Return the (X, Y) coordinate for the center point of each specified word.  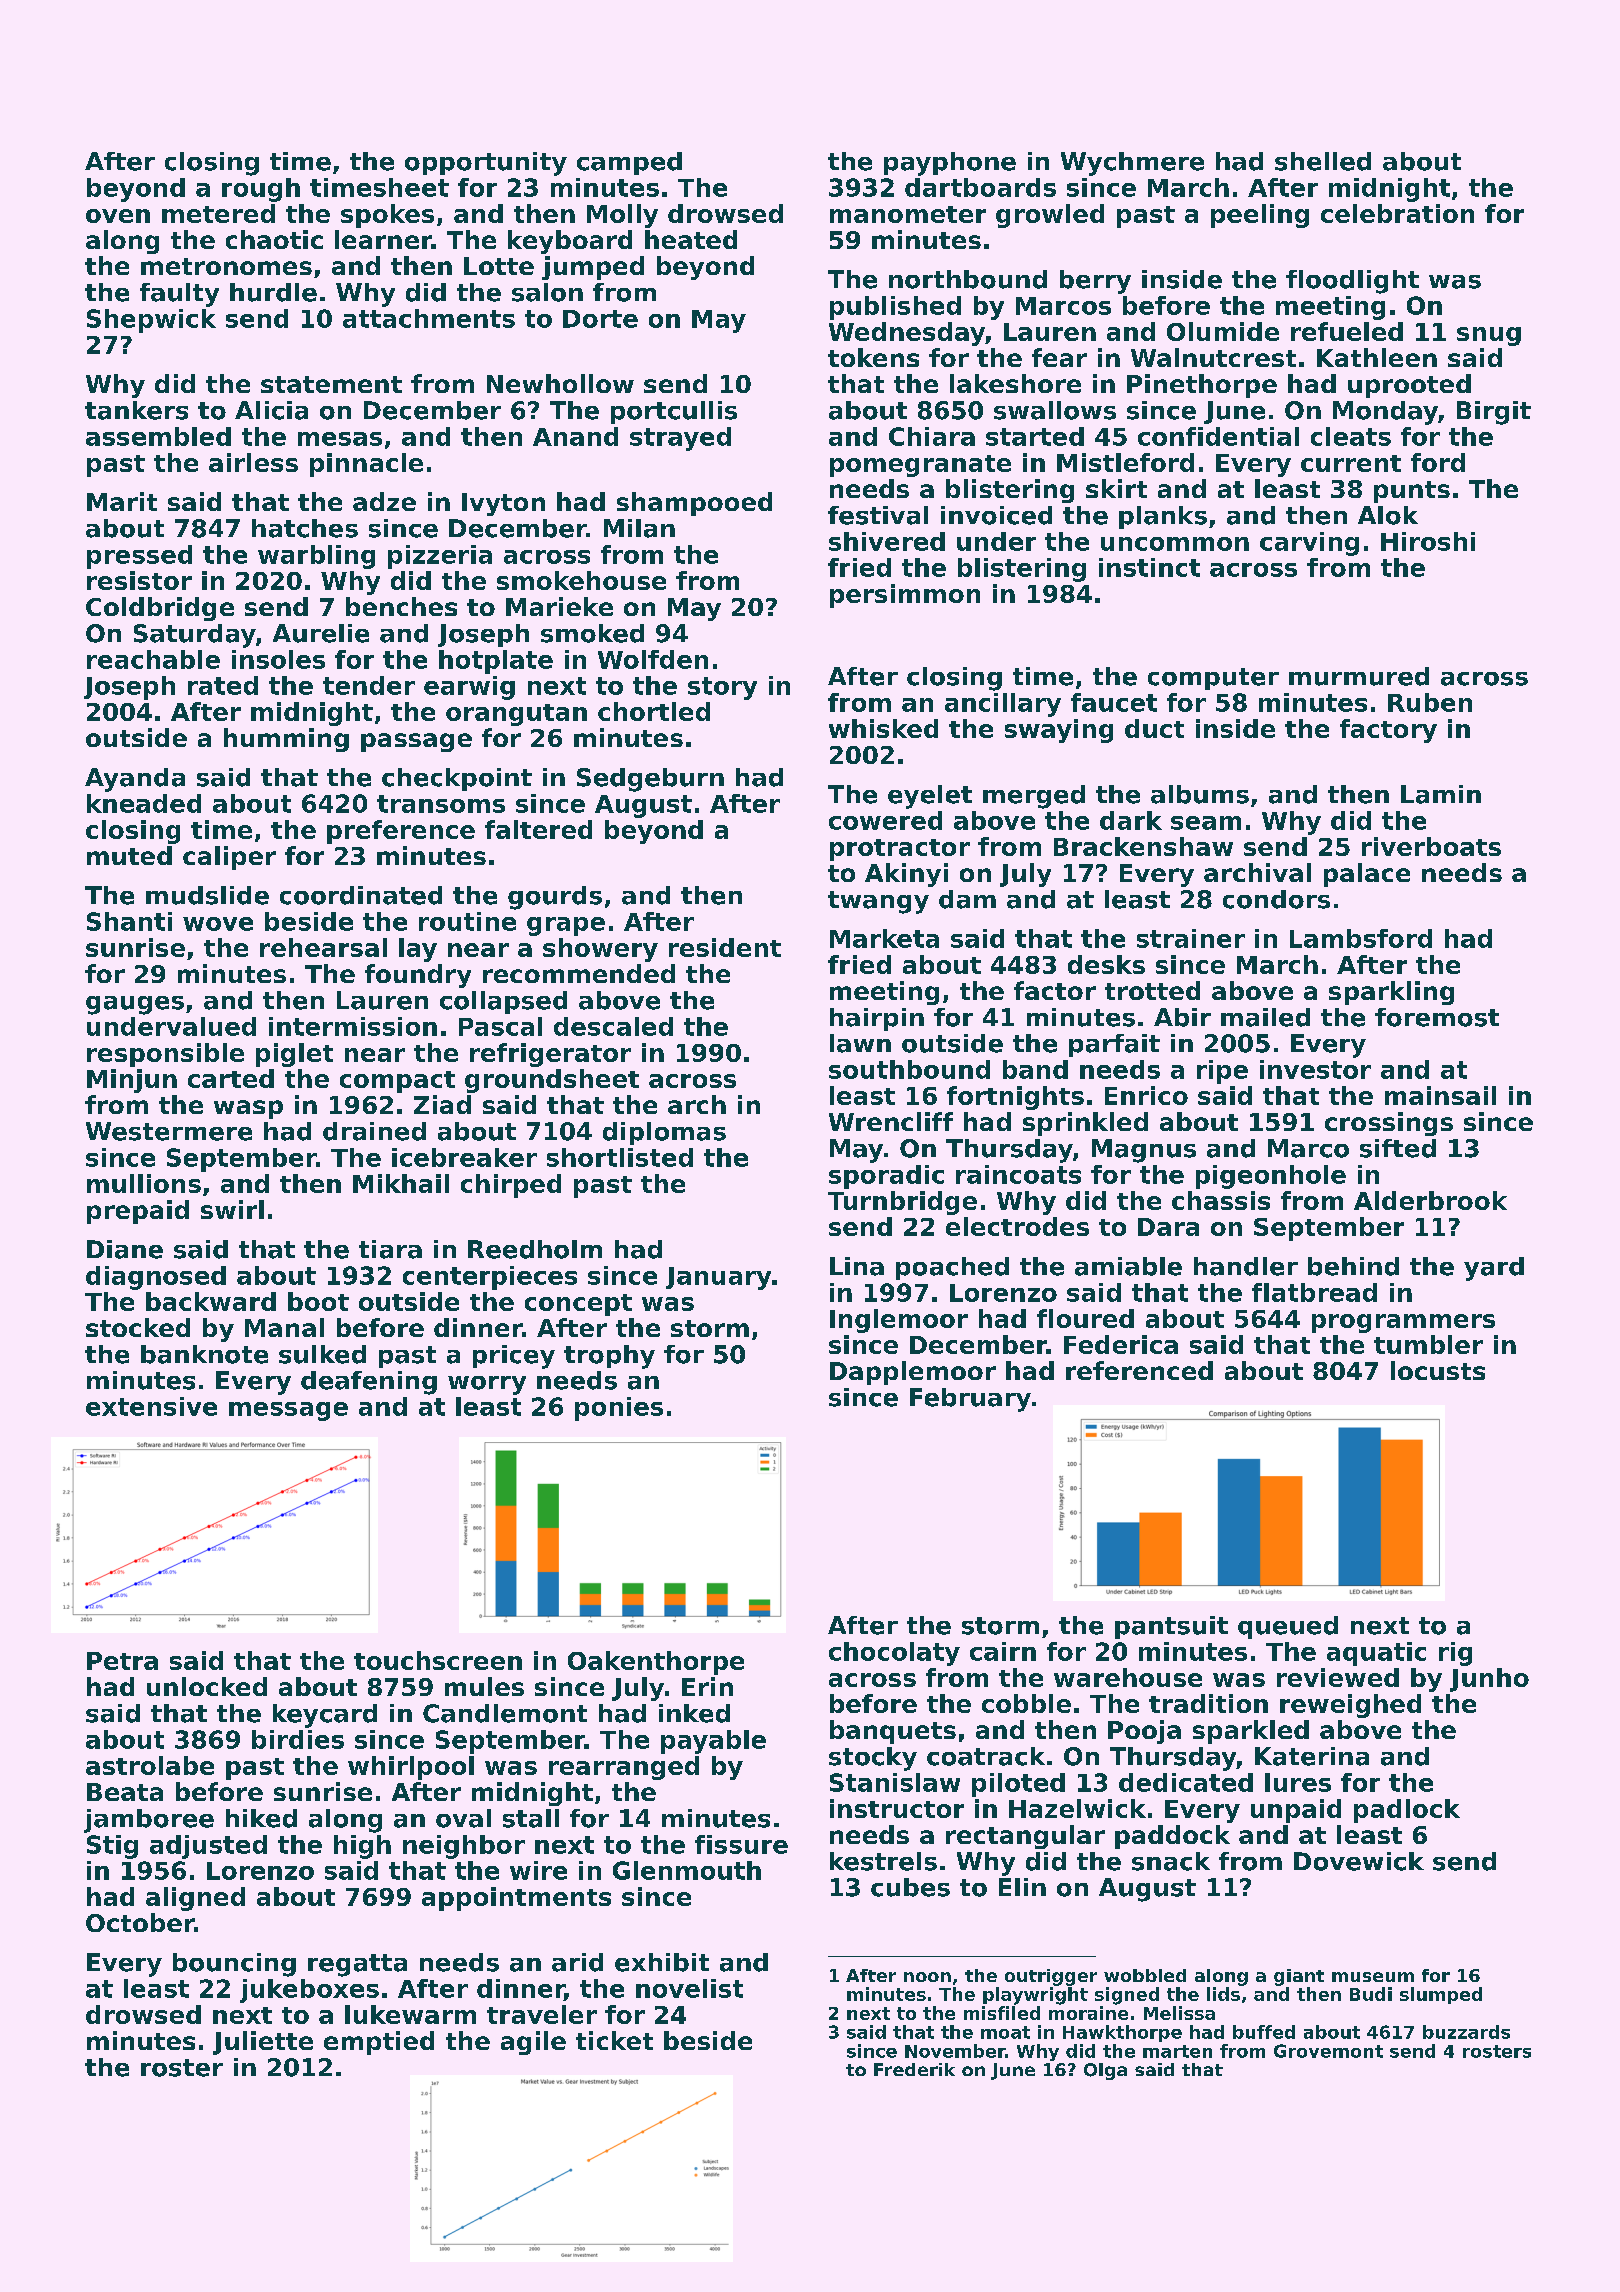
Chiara (932, 436)
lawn (860, 1043)
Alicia (271, 410)
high (362, 1847)
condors (1276, 899)
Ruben (1430, 702)
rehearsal (323, 947)
